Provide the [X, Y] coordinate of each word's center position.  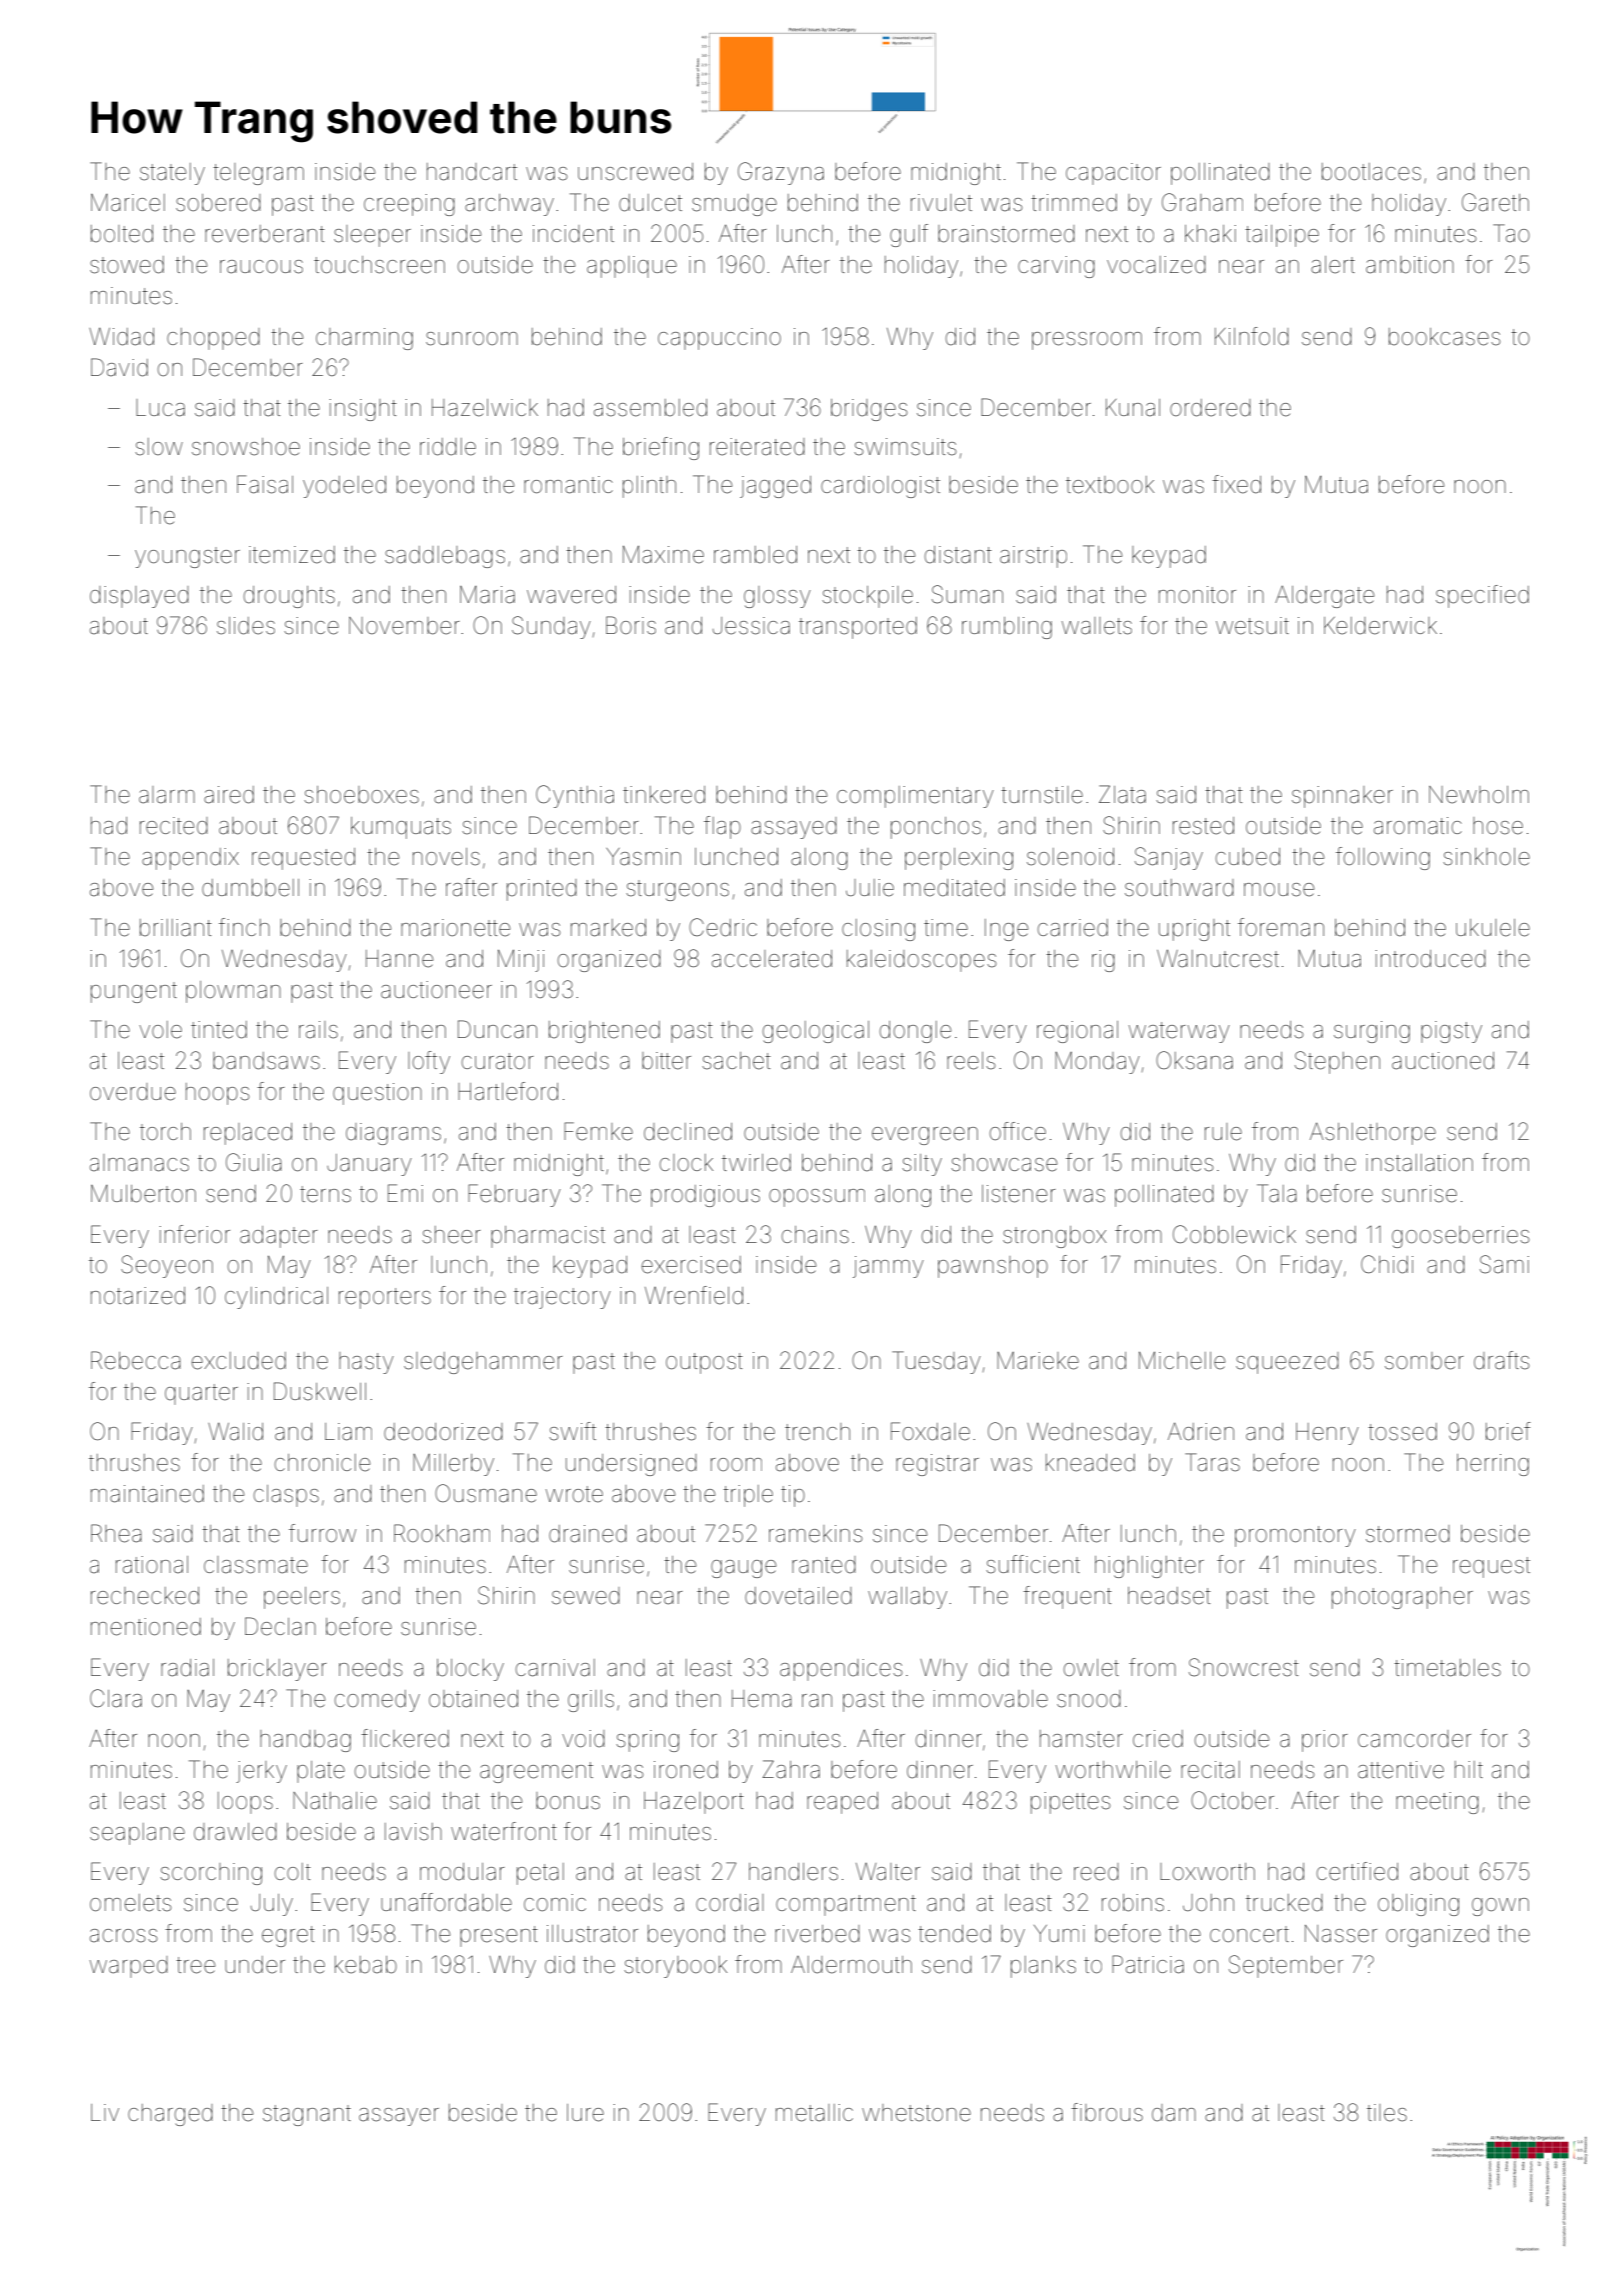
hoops [217, 1094]
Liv [105, 2112]
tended [954, 1934]
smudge [734, 205]
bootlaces [1371, 172]
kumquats [401, 828]
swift [572, 1431]
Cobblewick [1234, 1234]
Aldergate [1325, 597]
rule [1223, 1132]
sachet [736, 1061]
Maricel [128, 203]
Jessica [751, 626]
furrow [322, 1533]
